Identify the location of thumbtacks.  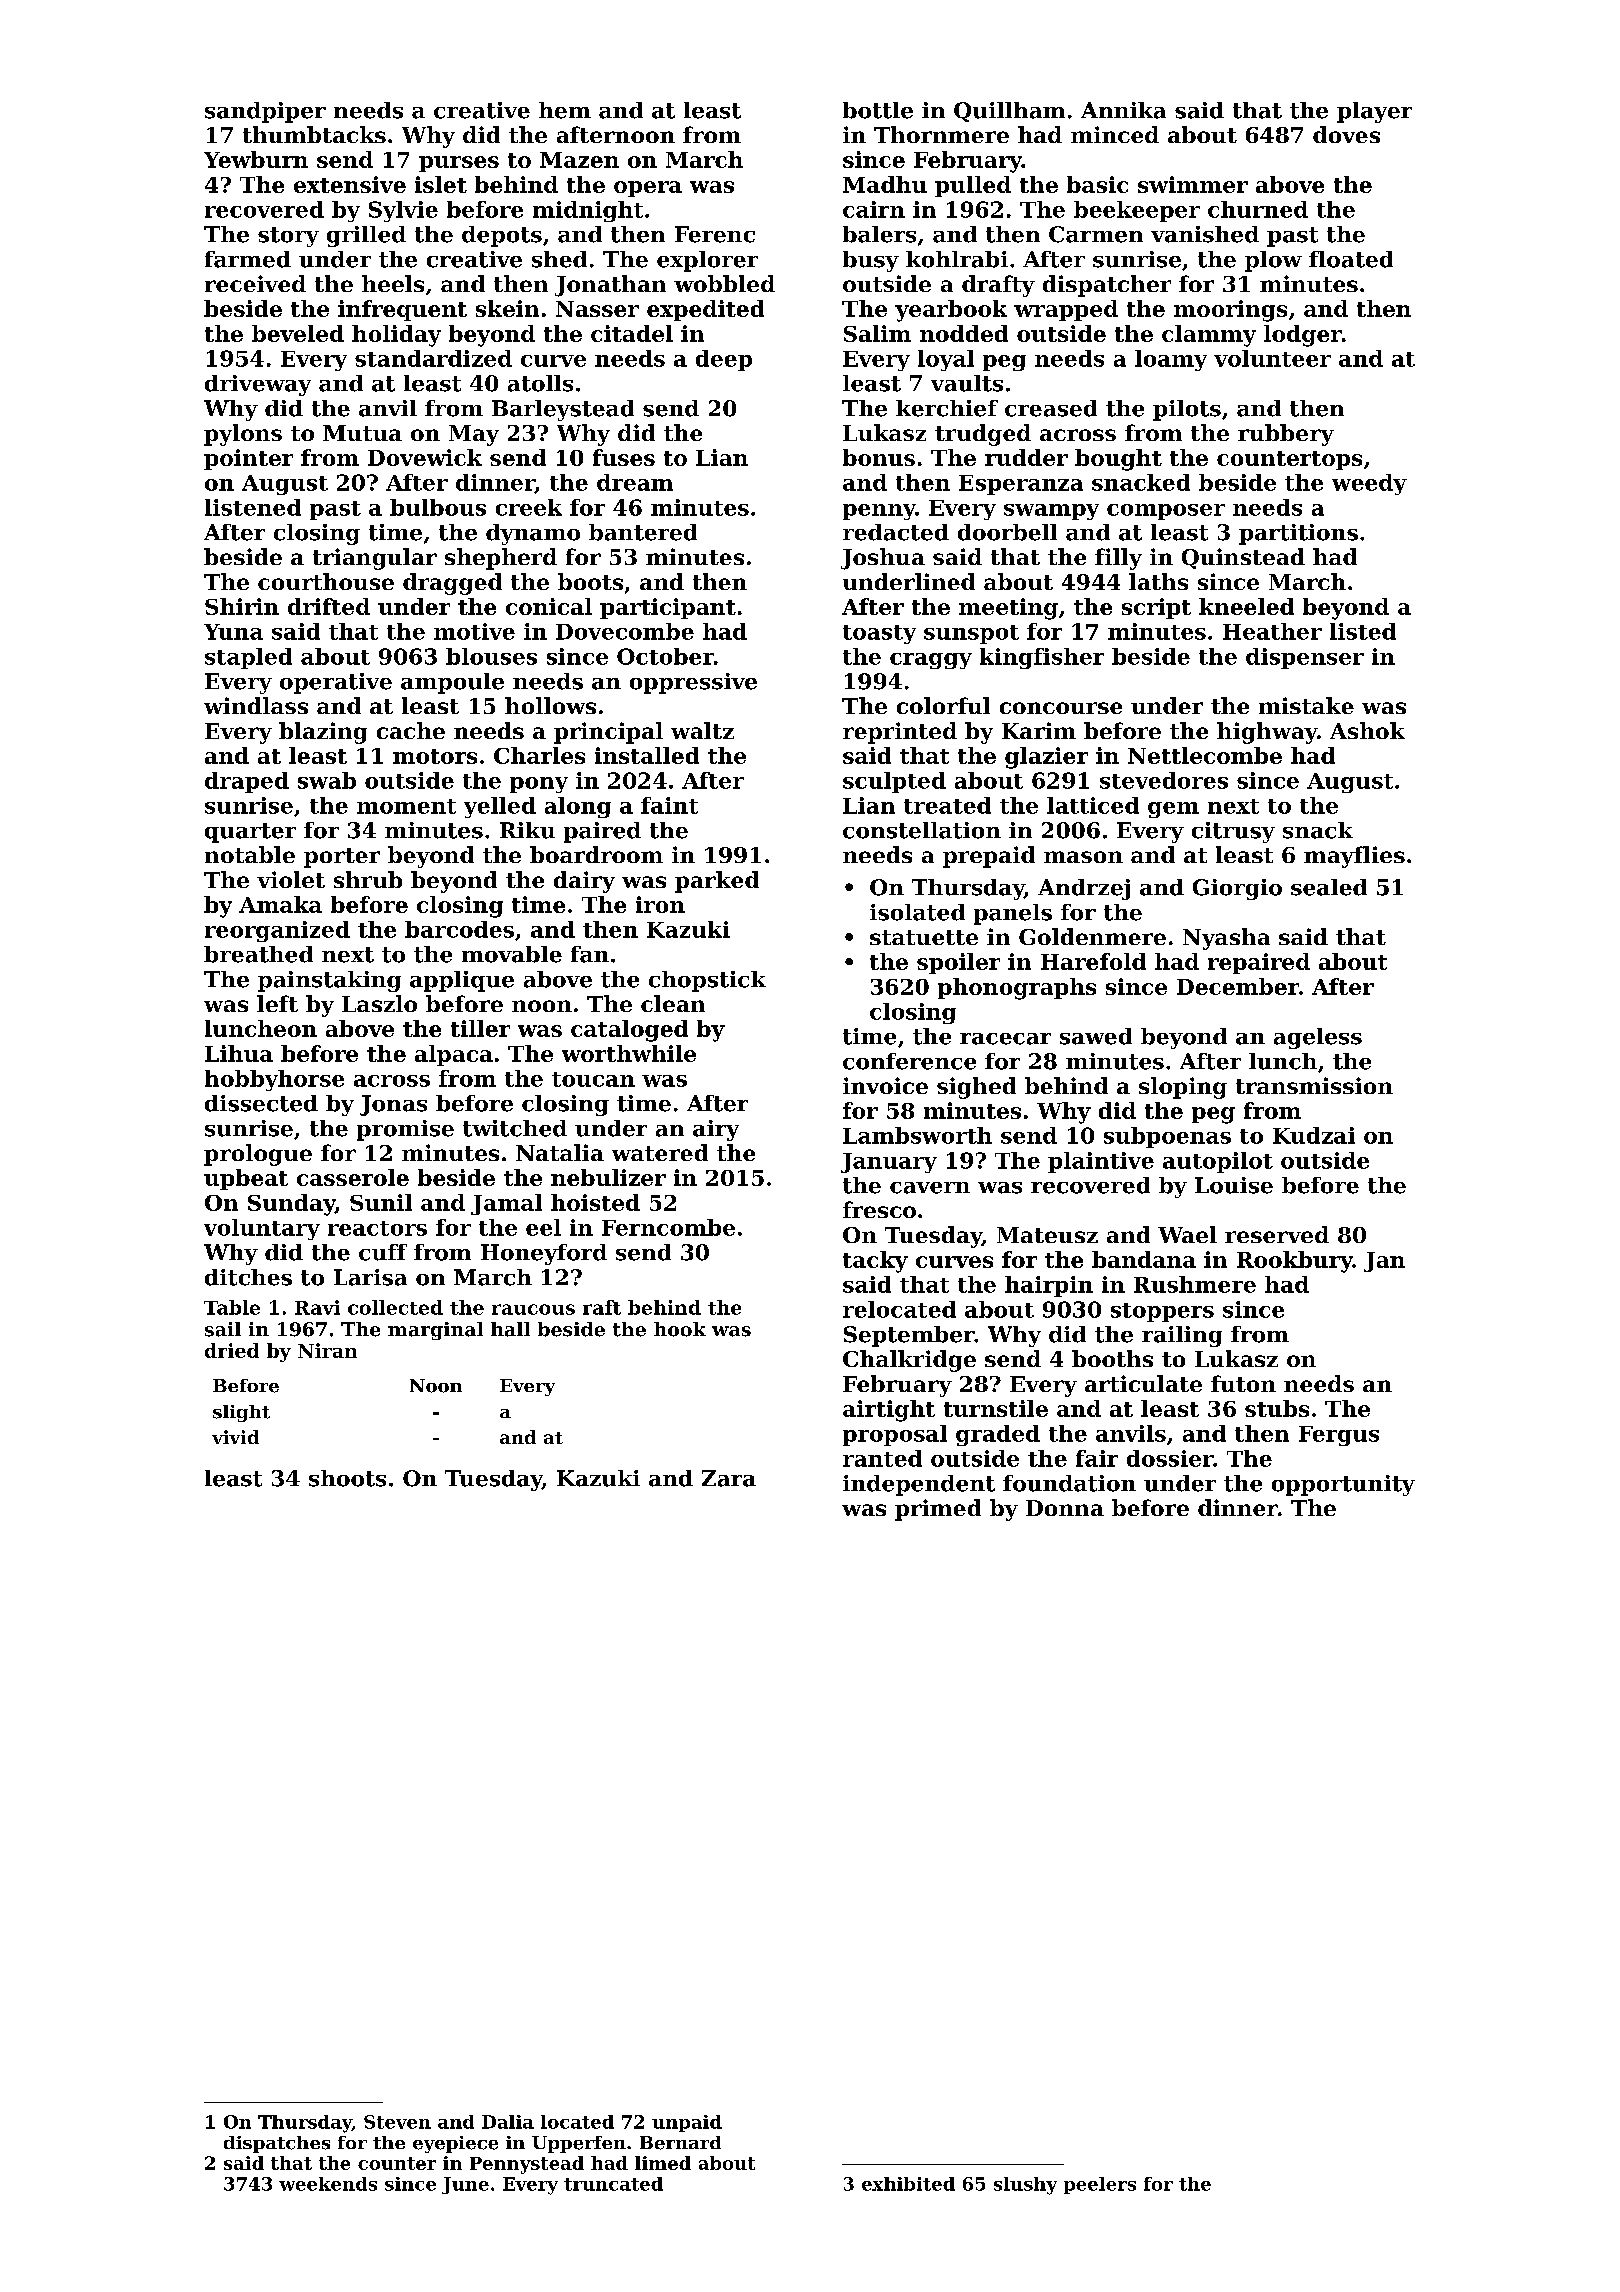
(314, 134).
